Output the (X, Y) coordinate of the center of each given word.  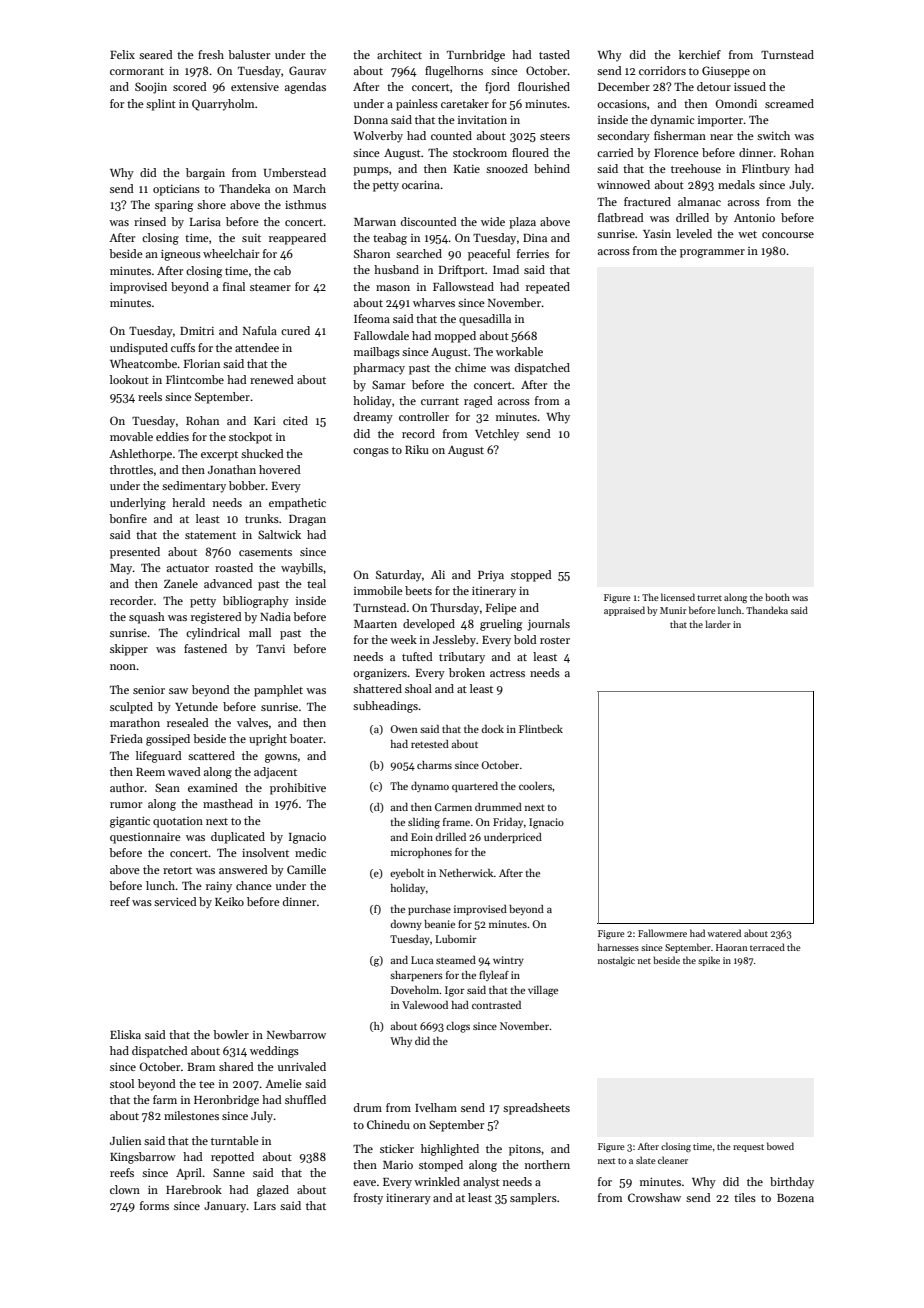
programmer (712, 253)
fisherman (680, 135)
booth (777, 597)
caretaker (465, 103)
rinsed (150, 221)
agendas (305, 88)
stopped (531, 576)
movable (131, 436)
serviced (175, 901)
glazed (273, 1191)
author (127, 787)
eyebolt (407, 874)
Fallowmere (662, 933)
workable (519, 351)
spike (709, 961)
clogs (458, 1027)
